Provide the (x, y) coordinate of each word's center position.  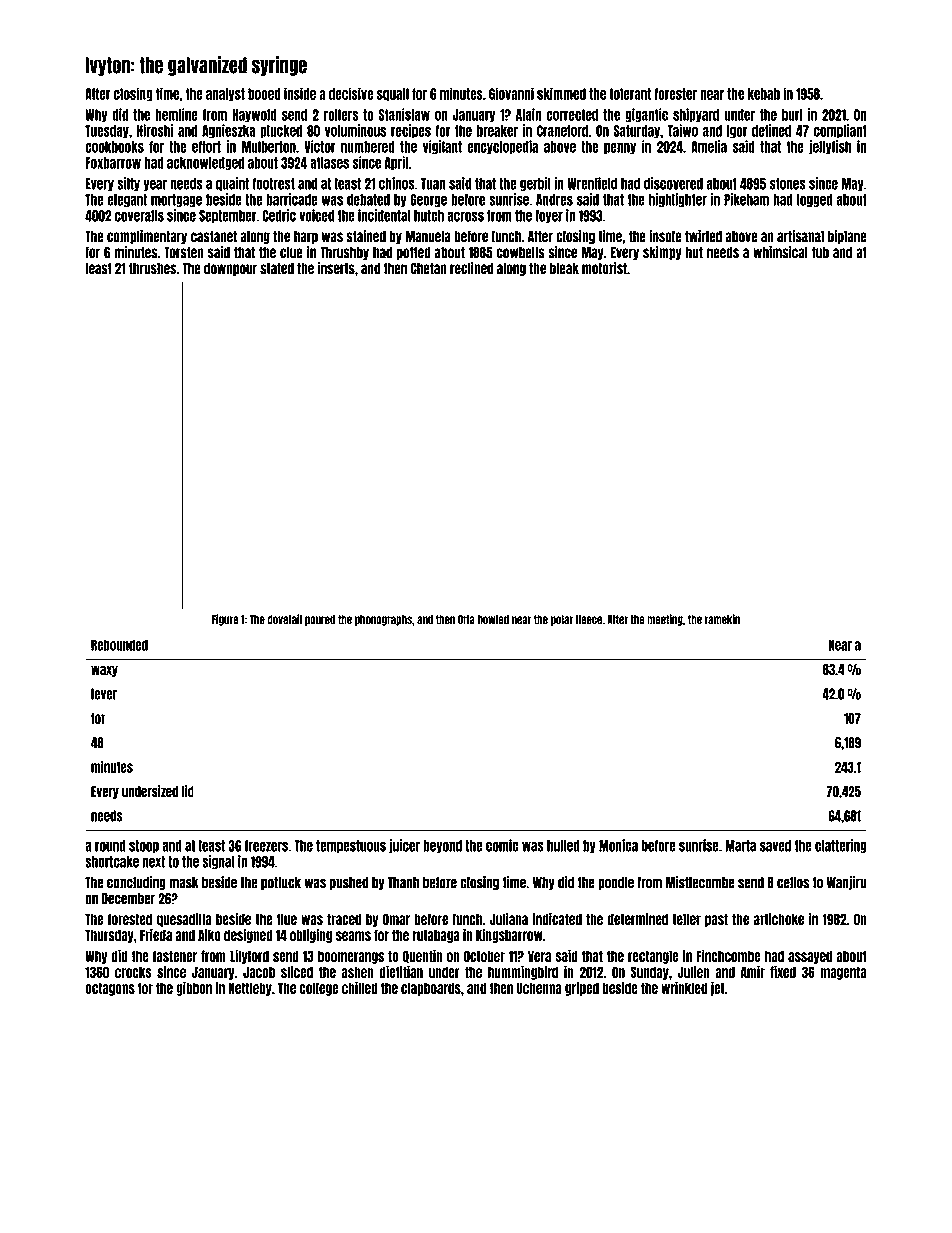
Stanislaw (404, 114)
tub (820, 253)
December (128, 899)
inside (300, 93)
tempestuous (351, 846)
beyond (442, 846)
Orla (466, 620)
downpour (230, 269)
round (110, 846)
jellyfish (830, 147)
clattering (841, 846)
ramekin (722, 619)
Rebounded (119, 645)
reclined (471, 268)
